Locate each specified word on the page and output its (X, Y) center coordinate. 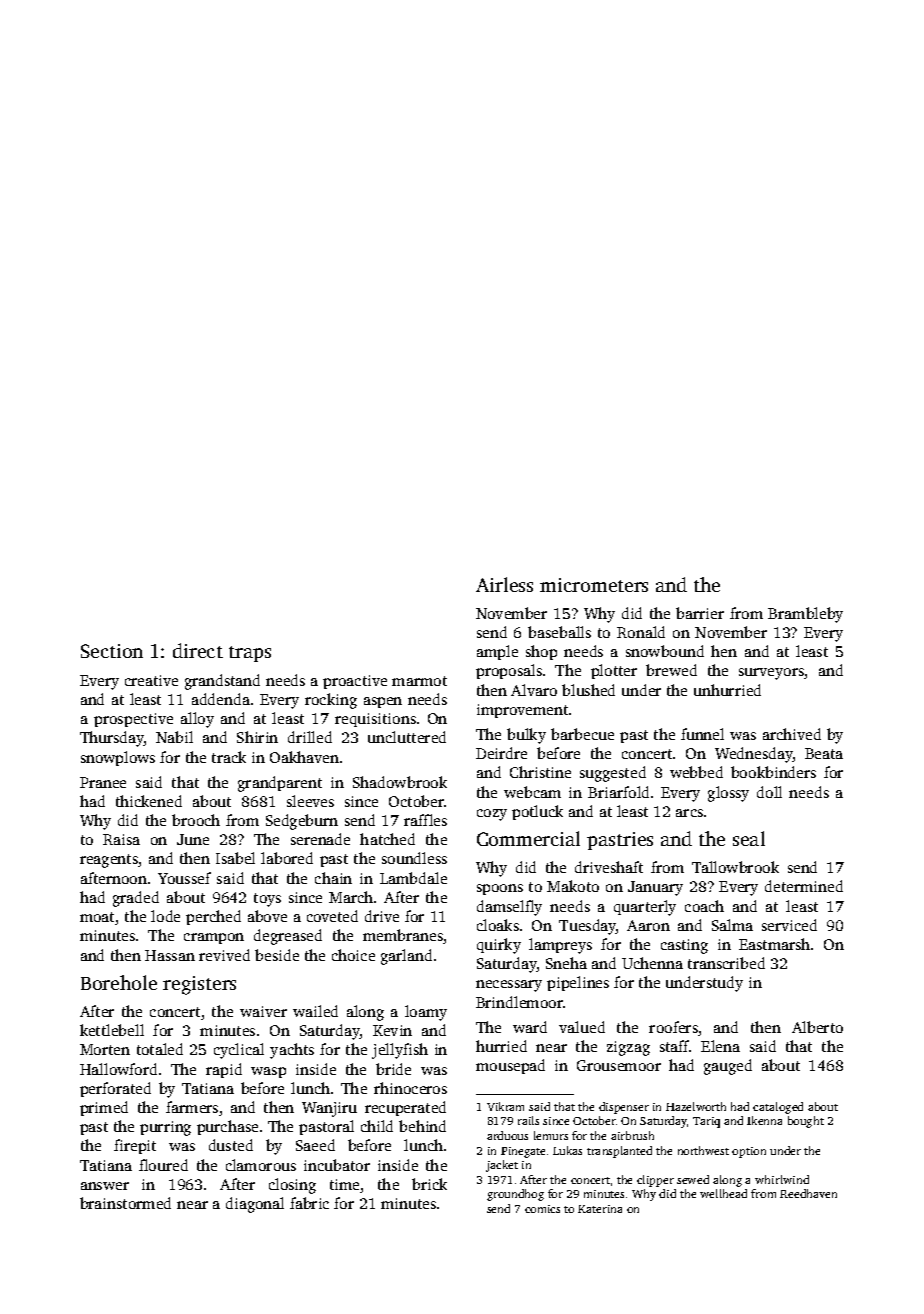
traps (250, 654)
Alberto (817, 1027)
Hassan (170, 955)
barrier (700, 613)
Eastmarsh (774, 944)
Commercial (528, 838)
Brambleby (805, 615)
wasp (268, 1072)
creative (151, 680)
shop (541, 652)
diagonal (255, 1205)
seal (749, 838)
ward (530, 1027)
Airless (504, 584)
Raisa (121, 839)
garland (406, 957)
